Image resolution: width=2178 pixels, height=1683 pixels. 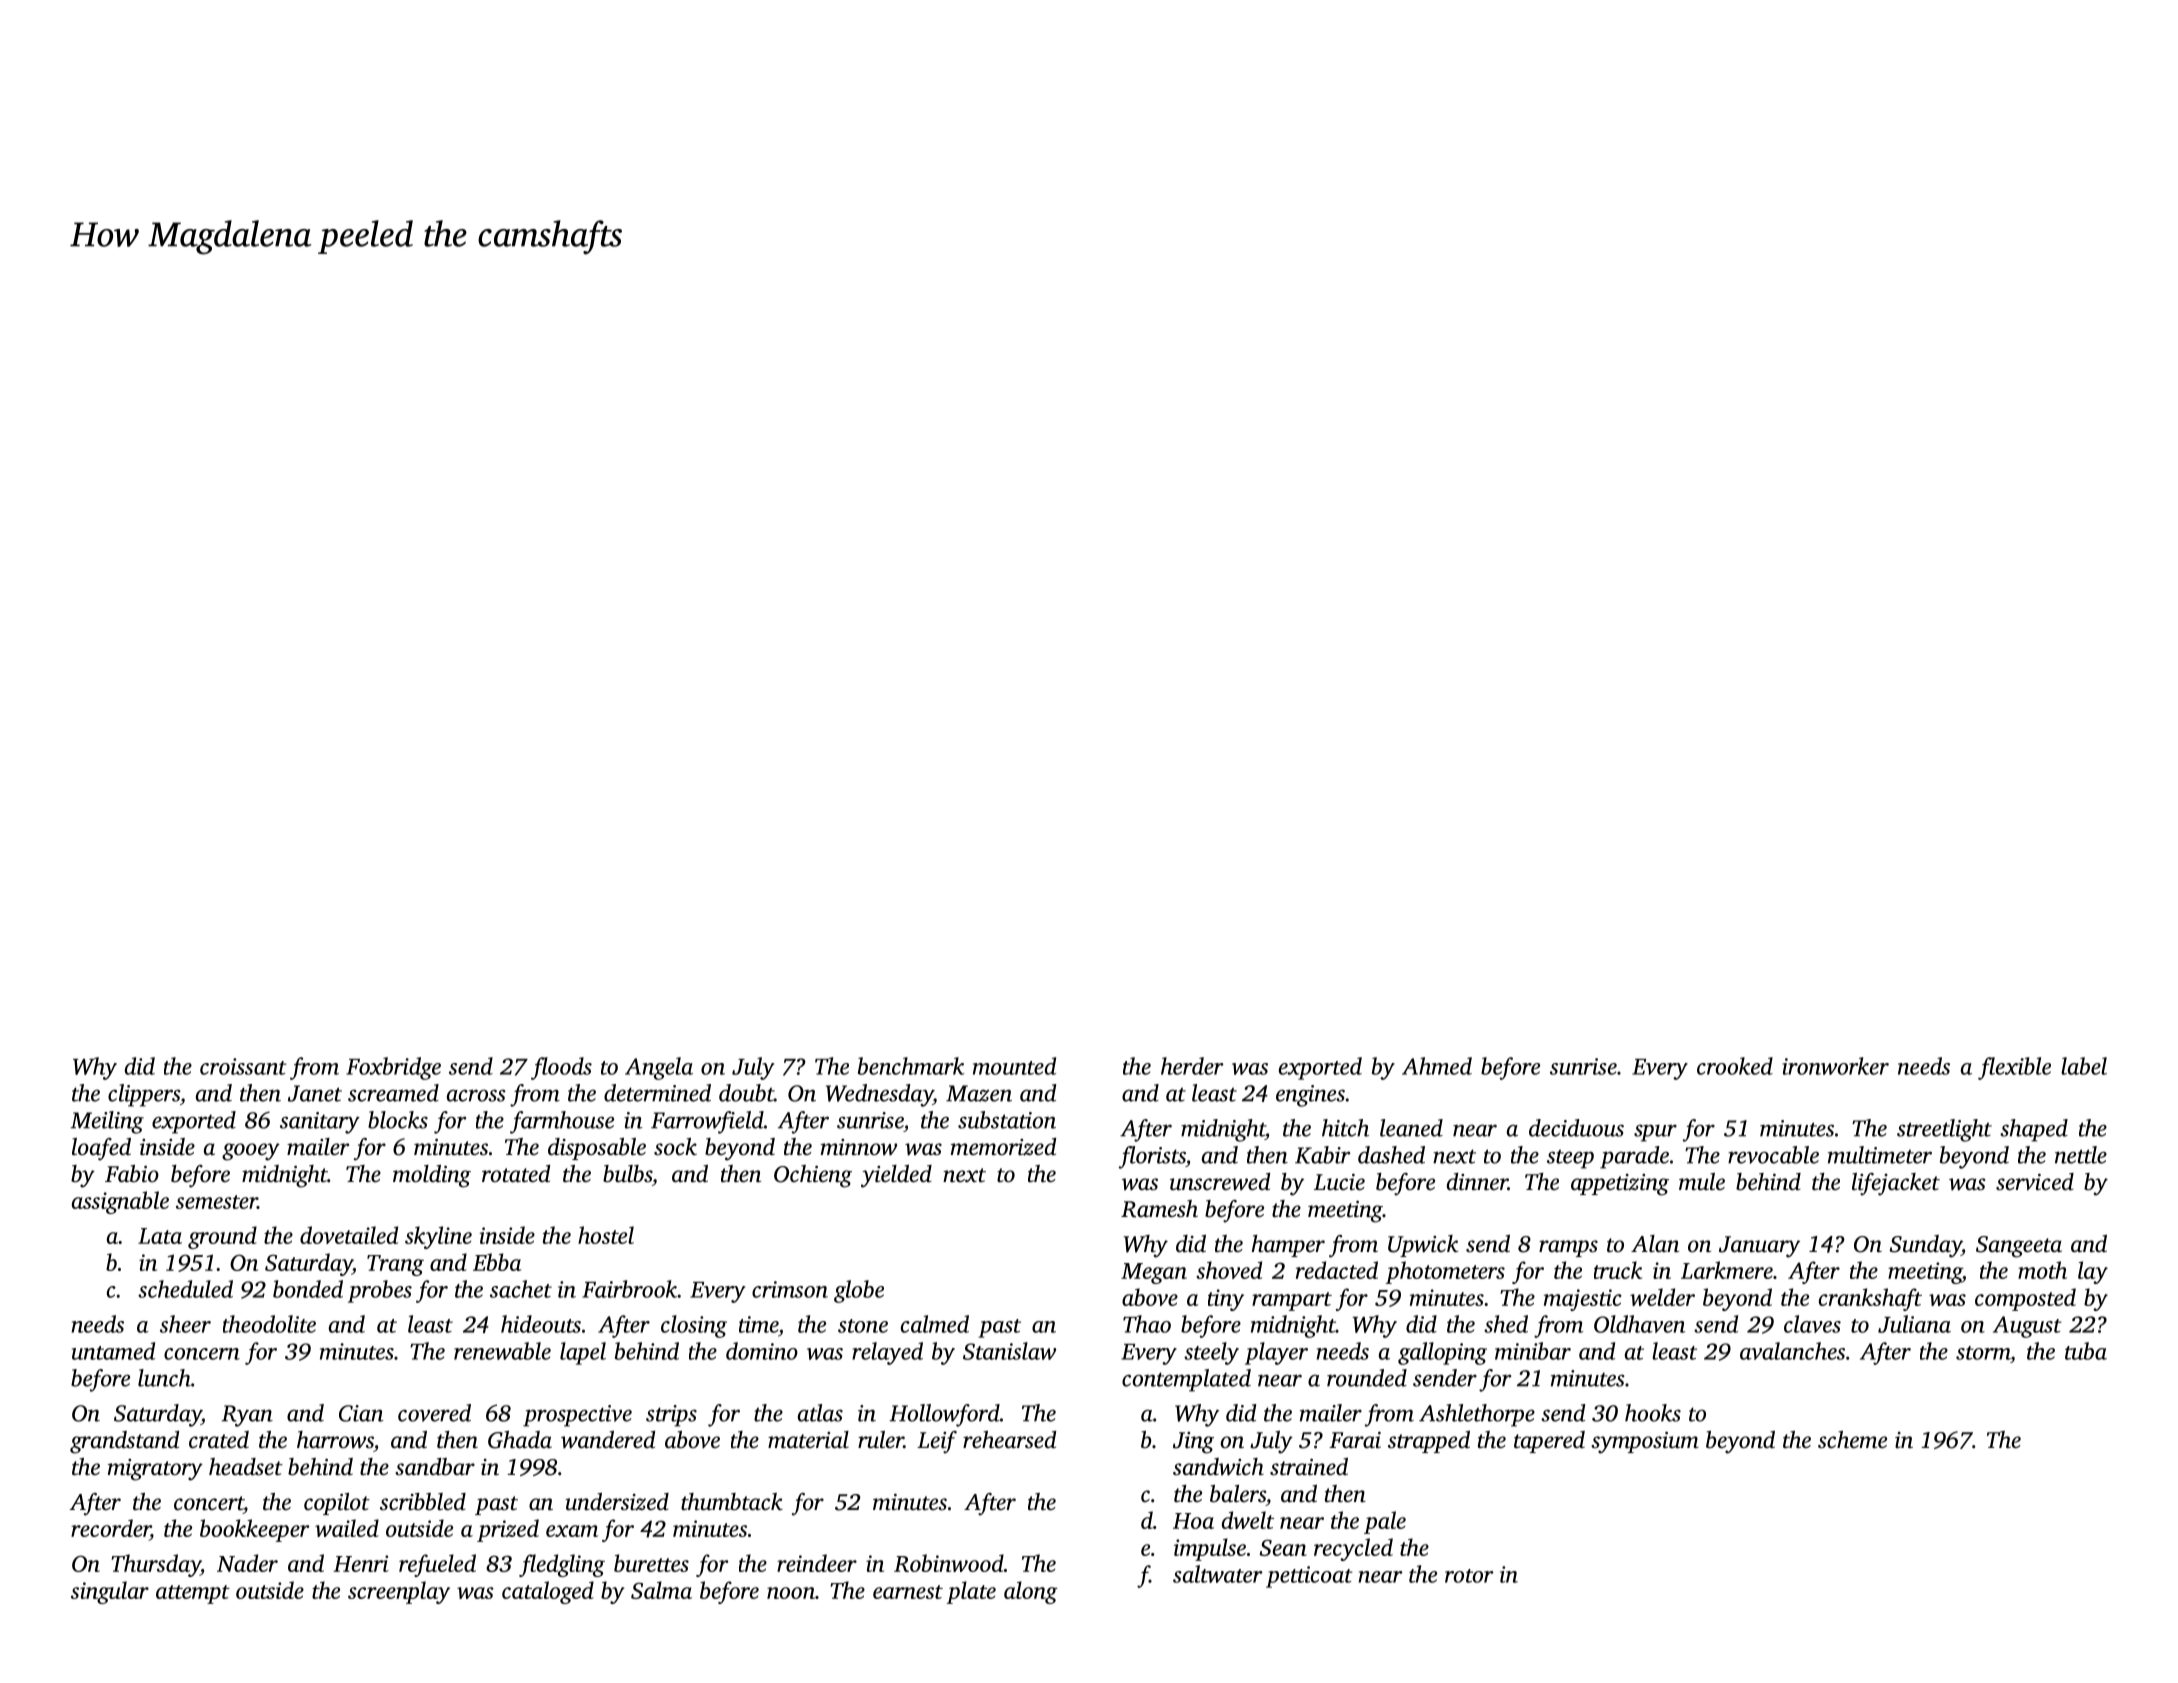 I want to click on Thursday, so click(x=156, y=1565).
